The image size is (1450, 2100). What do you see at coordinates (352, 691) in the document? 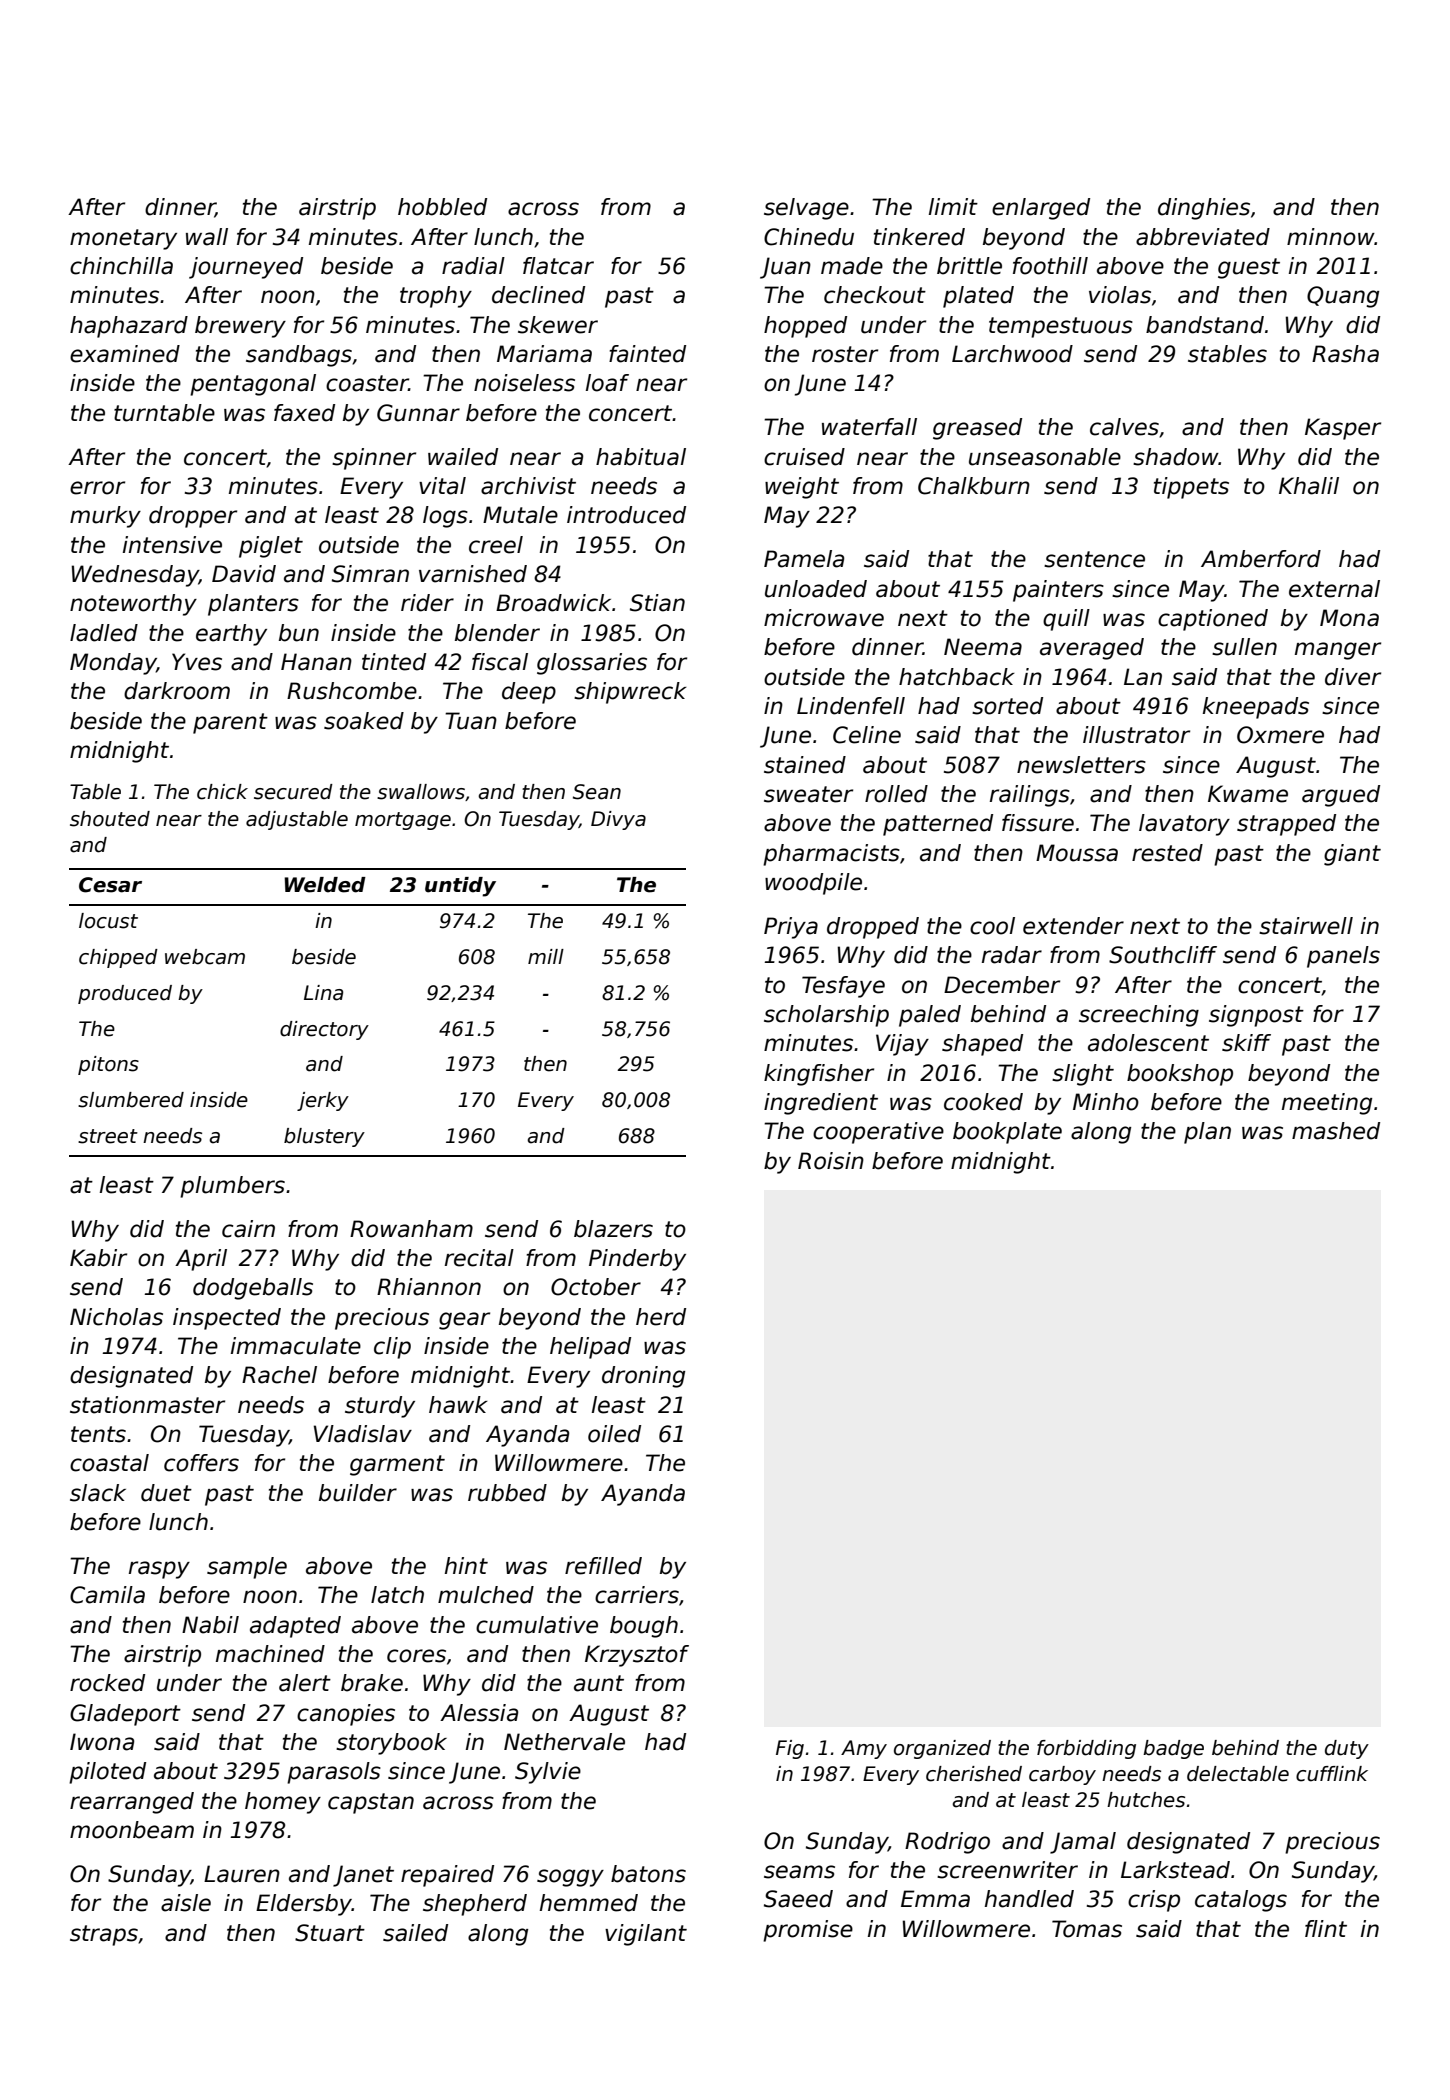
I see `Rushcombe` at bounding box center [352, 691].
